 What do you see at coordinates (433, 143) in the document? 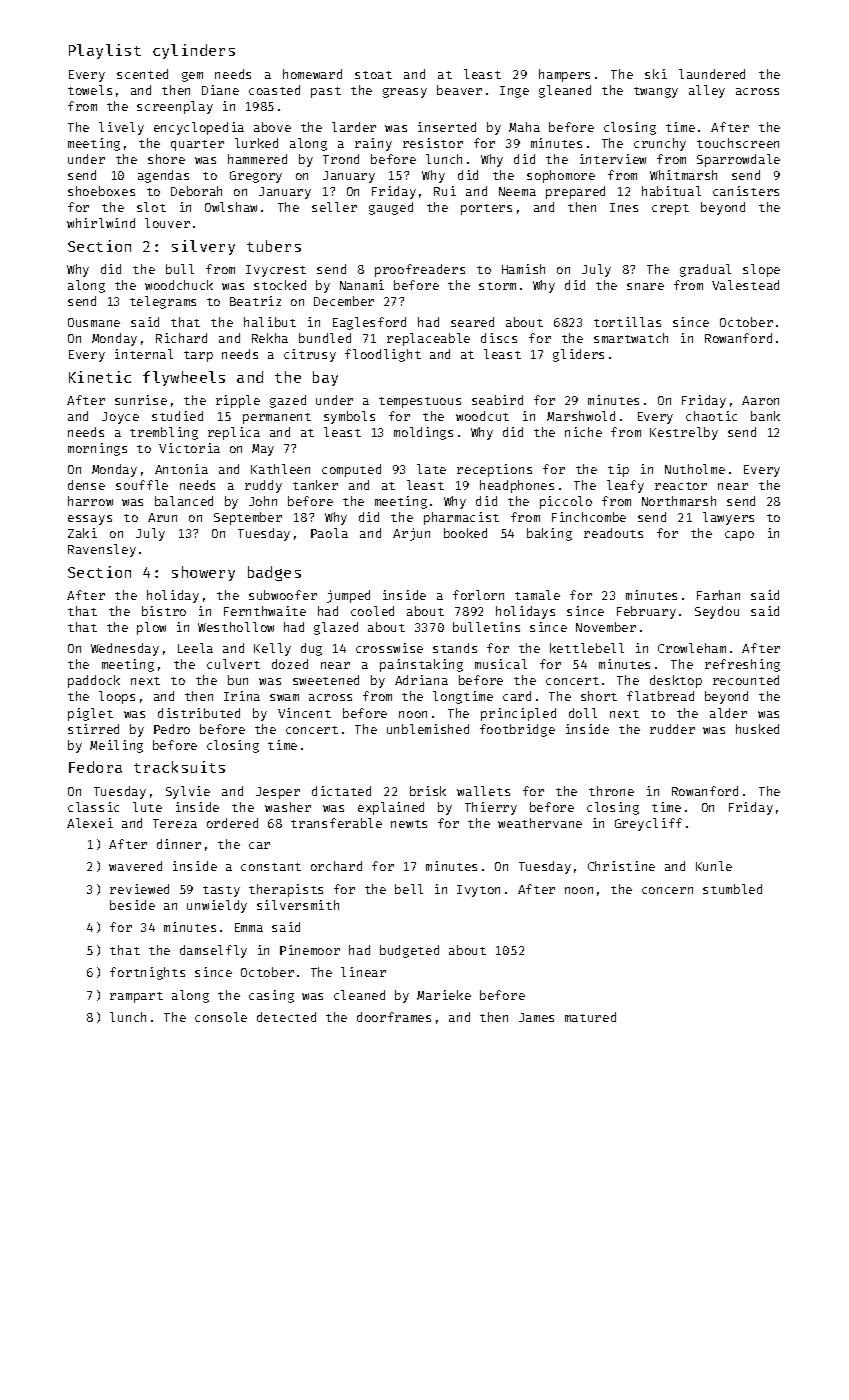
I see `resistor` at bounding box center [433, 143].
